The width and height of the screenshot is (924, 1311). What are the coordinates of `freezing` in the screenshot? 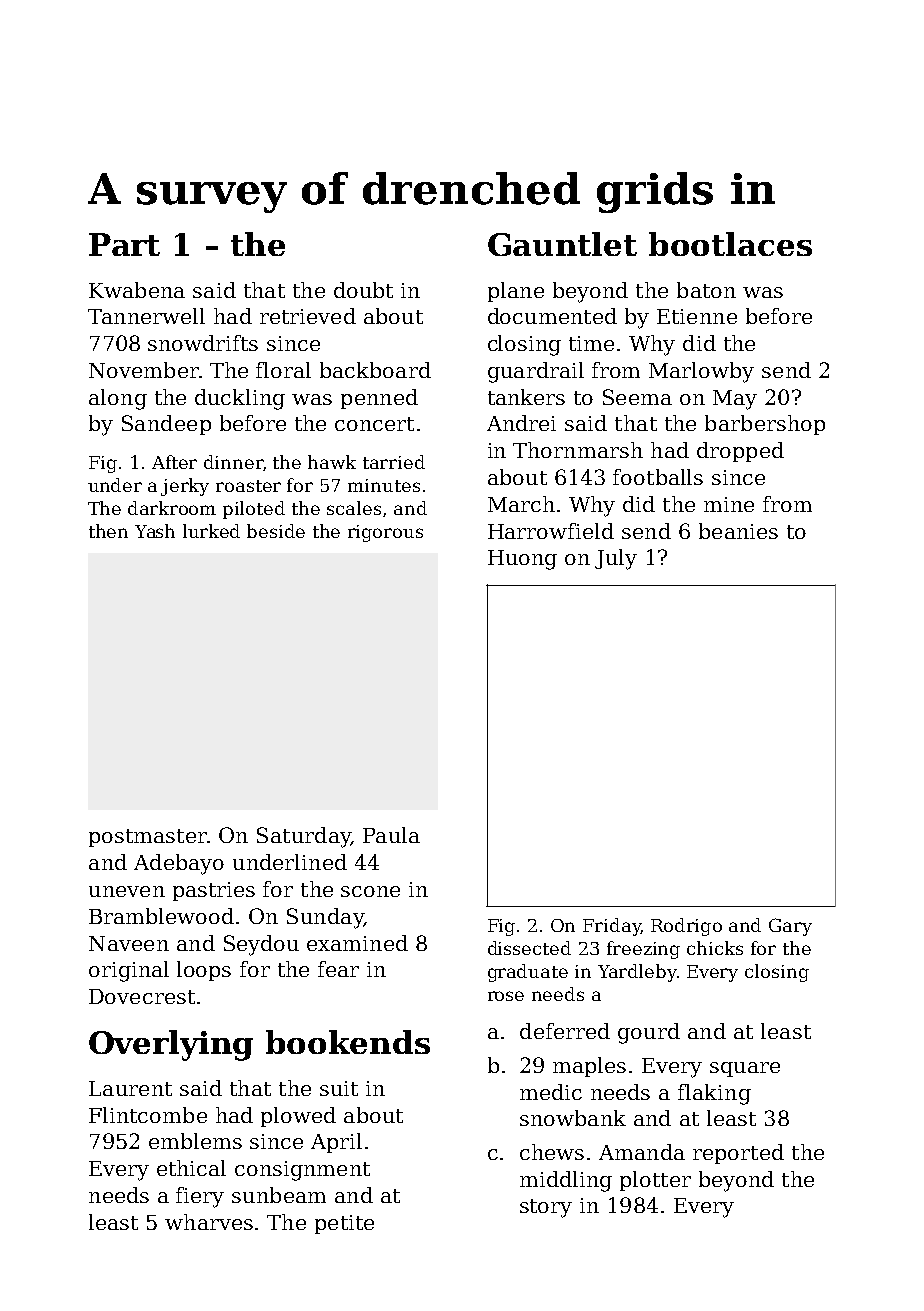 It's located at (643, 950).
